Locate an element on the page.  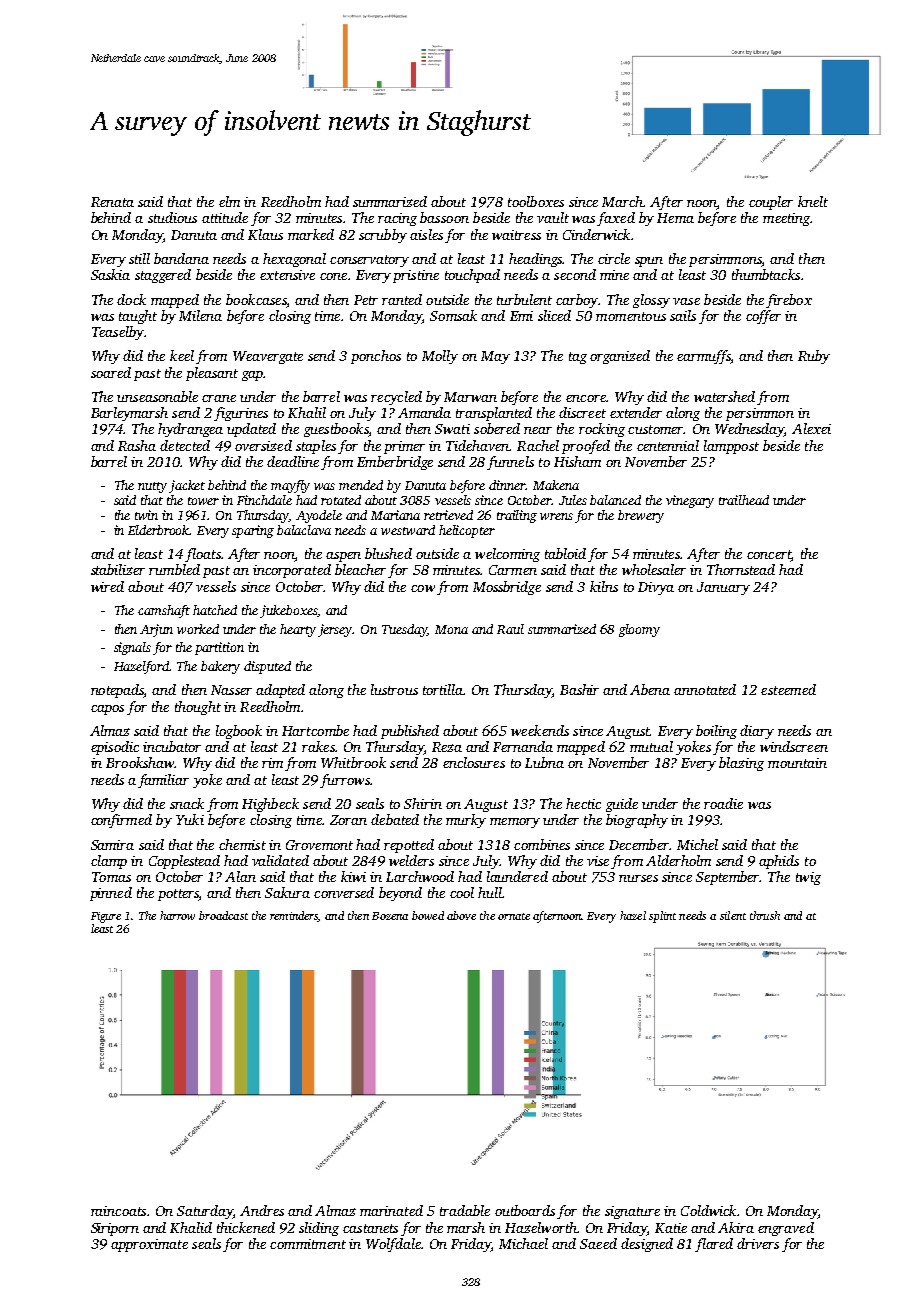
Raul is located at coordinates (510, 629).
